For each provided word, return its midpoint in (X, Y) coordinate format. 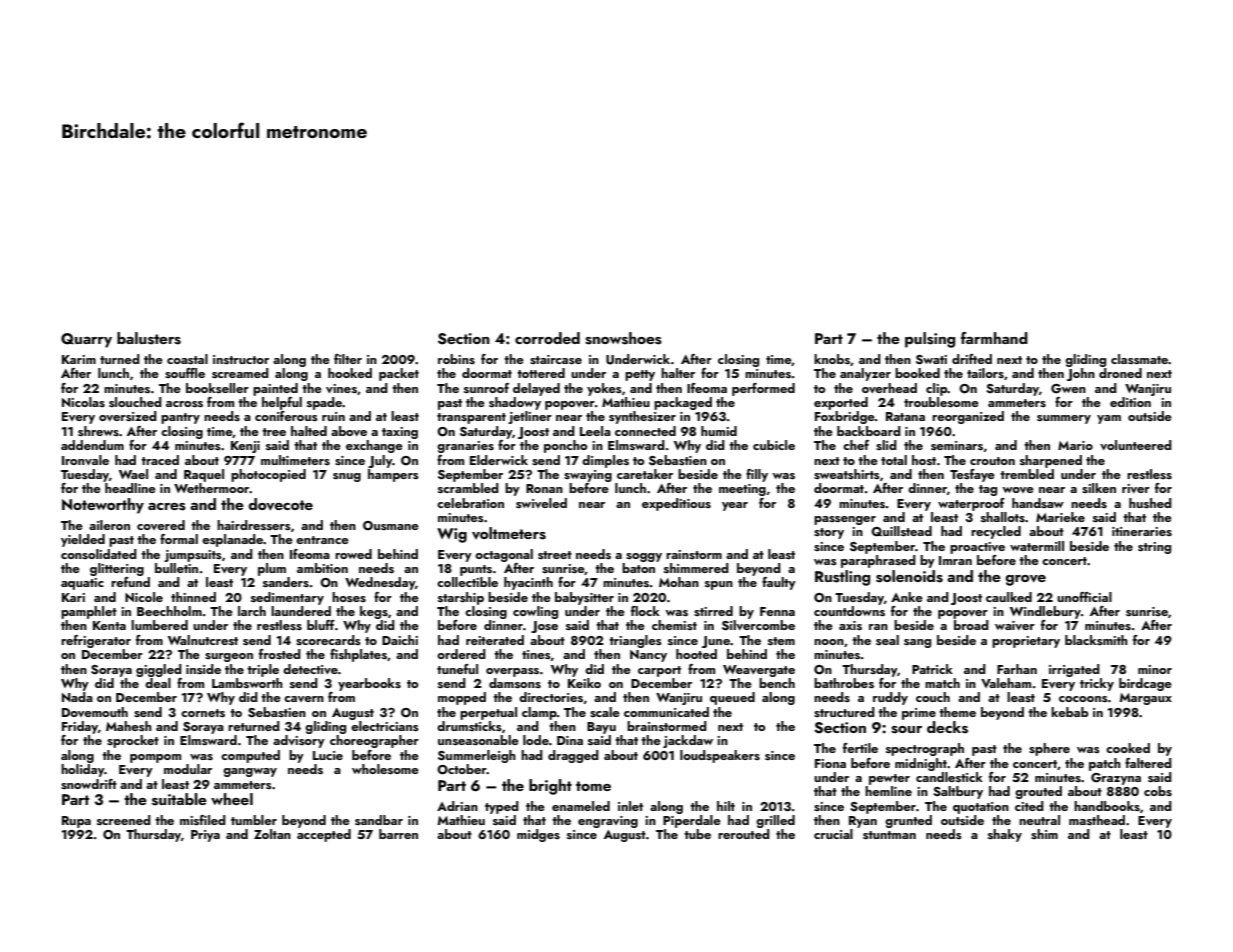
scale (605, 712)
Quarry (86, 340)
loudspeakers (720, 756)
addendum (92, 445)
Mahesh (129, 726)
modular (188, 769)
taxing (400, 433)
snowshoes (623, 338)
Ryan (863, 822)
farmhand (994, 338)
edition (1130, 402)
